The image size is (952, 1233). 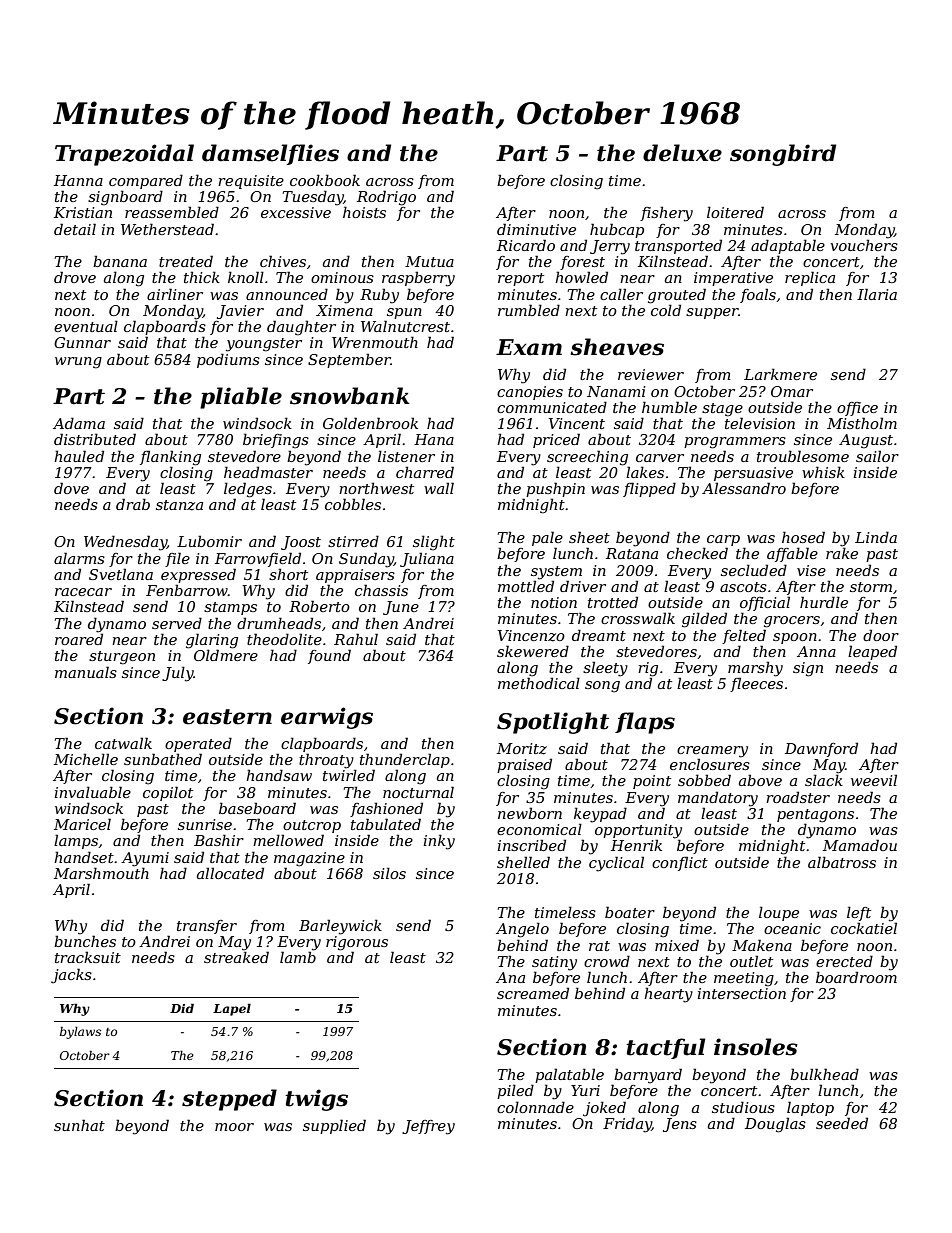 I want to click on deluxe, so click(x=682, y=153).
